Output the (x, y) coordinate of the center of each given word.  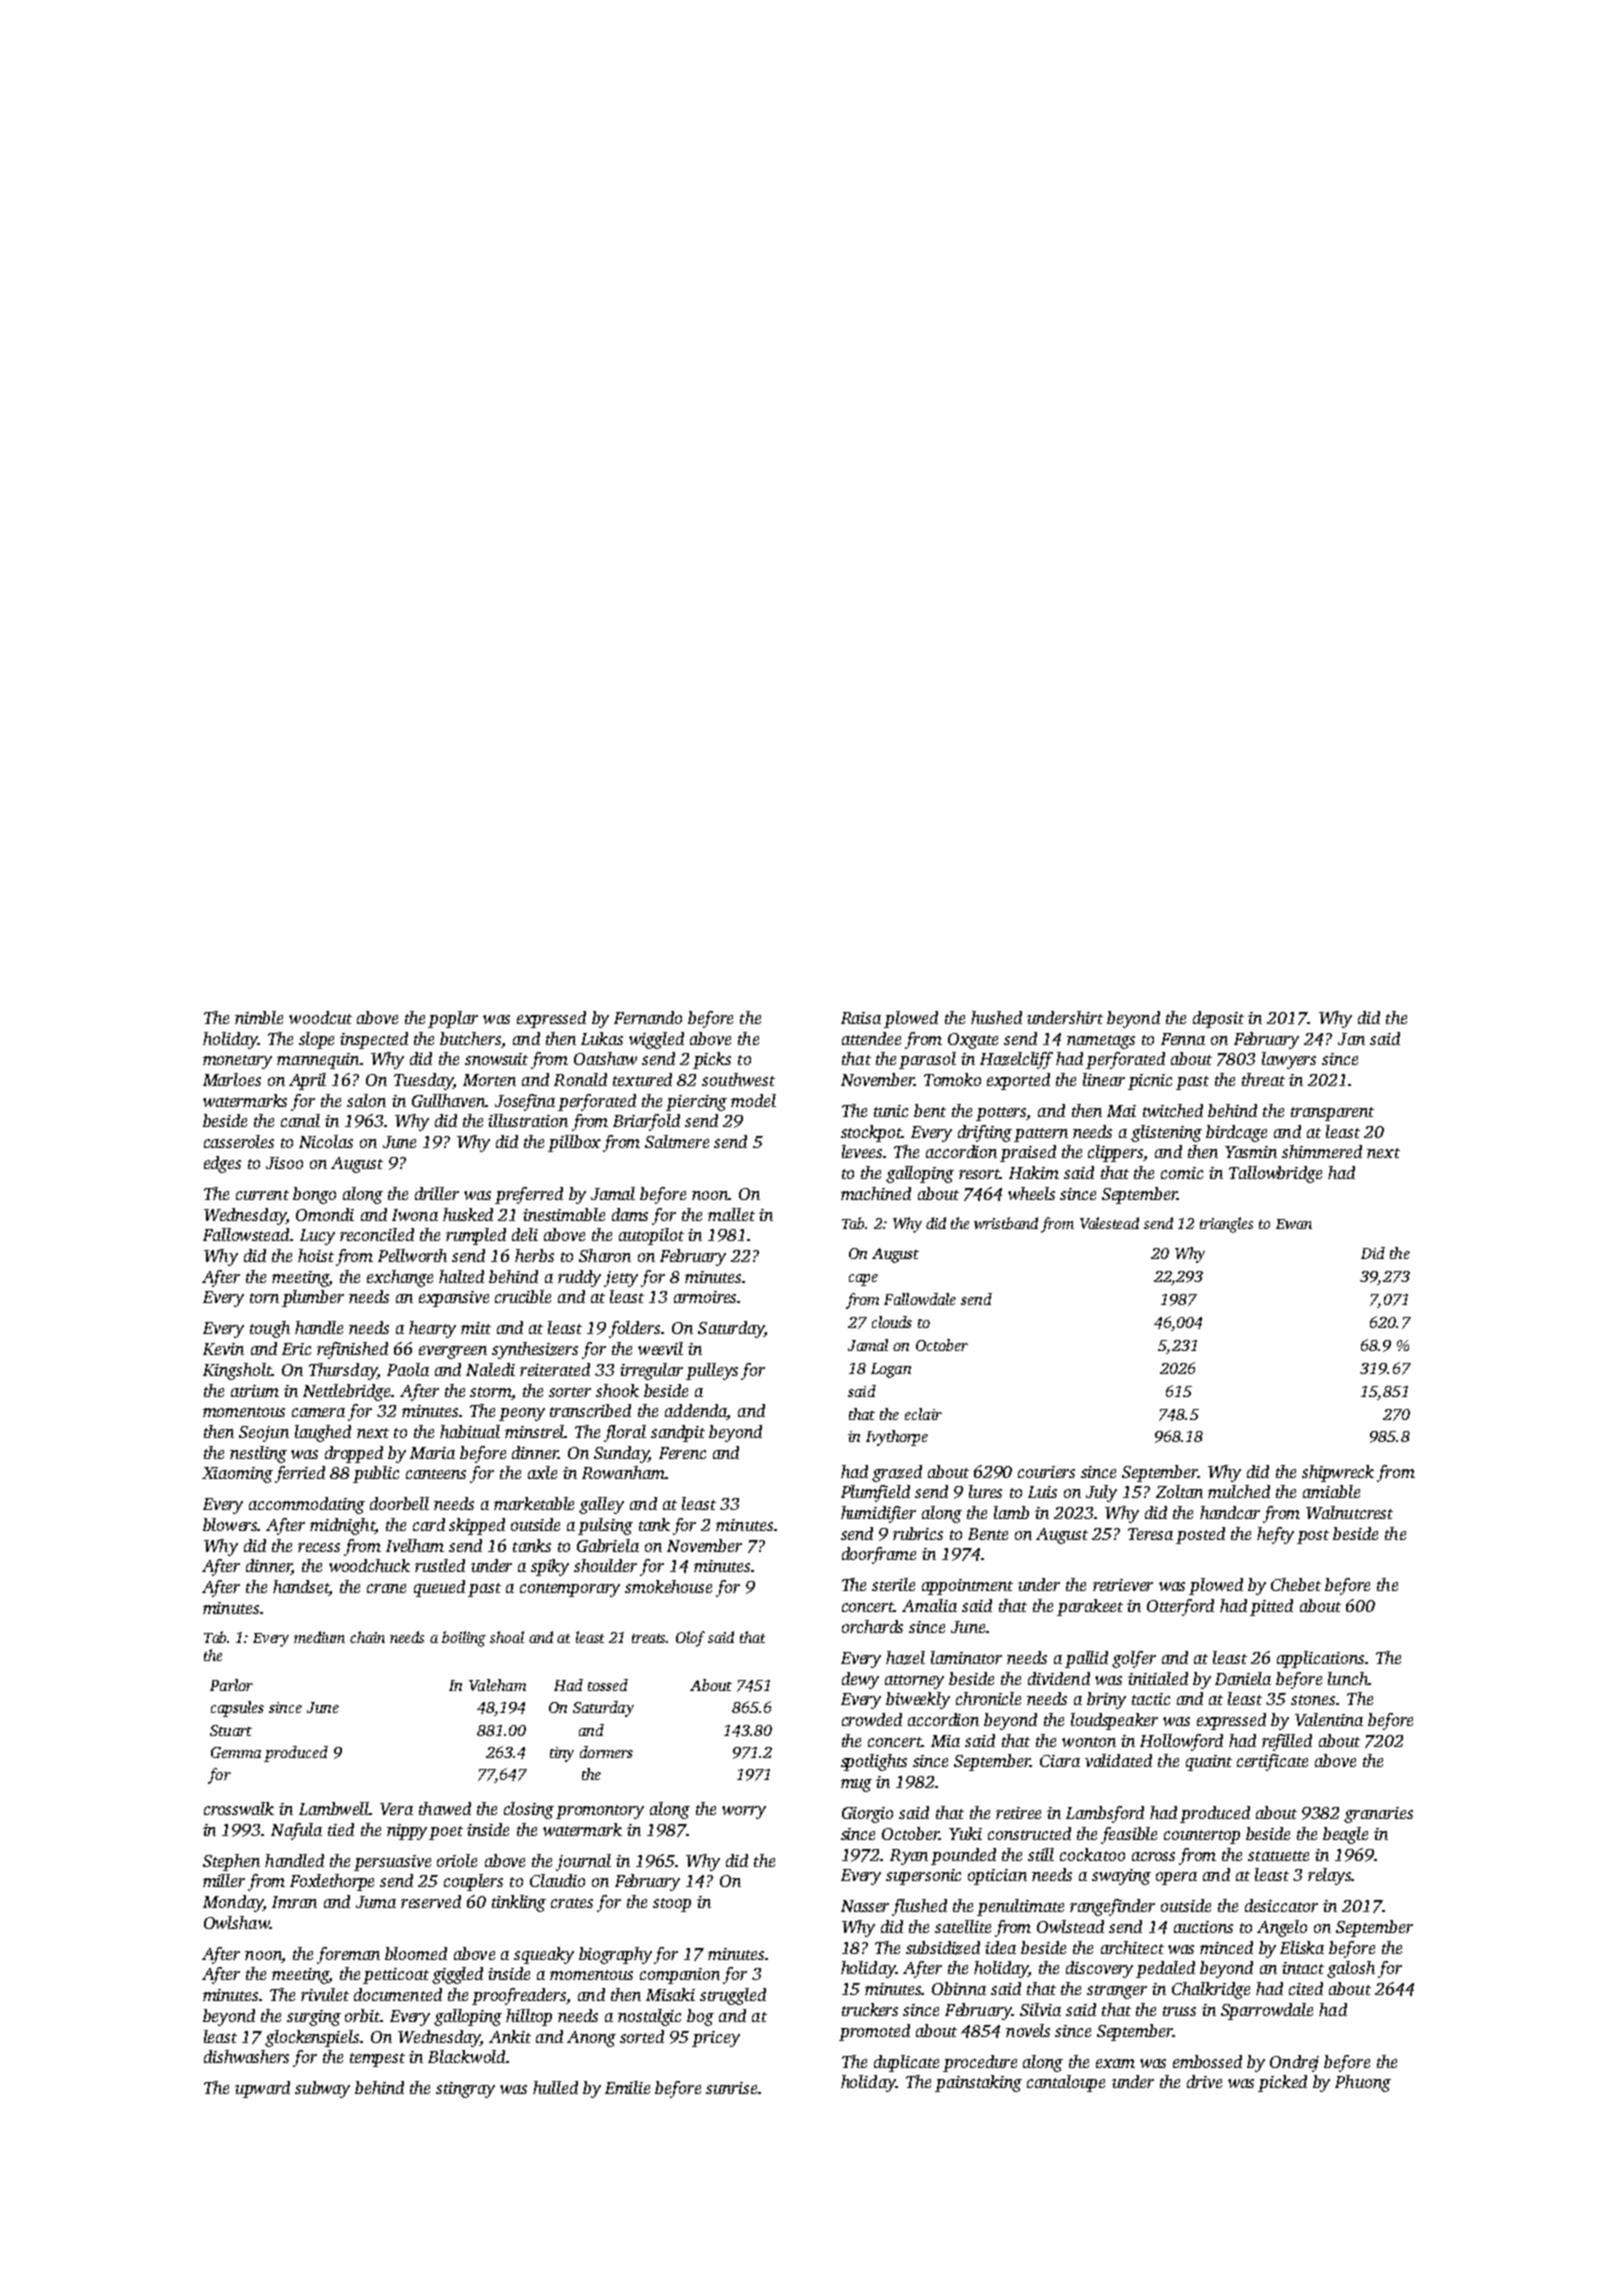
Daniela (1243, 1678)
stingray (465, 2090)
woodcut (320, 1017)
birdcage (1236, 1133)
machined (876, 1193)
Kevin (223, 1349)
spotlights (874, 1762)
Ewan (1294, 1224)
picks (712, 1060)
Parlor (231, 1685)
